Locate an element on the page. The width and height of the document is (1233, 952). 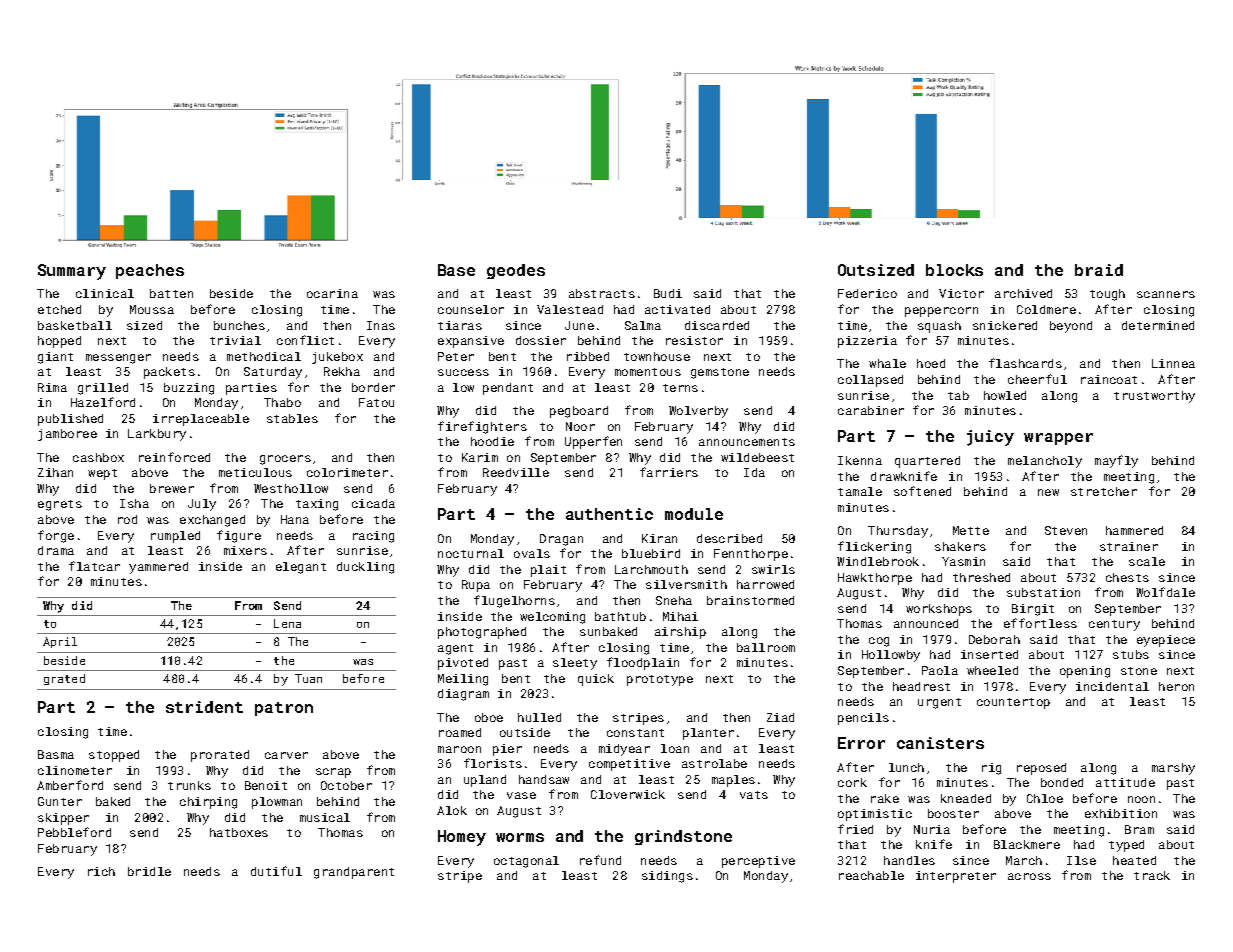
giant is located at coordinates (55, 358).
